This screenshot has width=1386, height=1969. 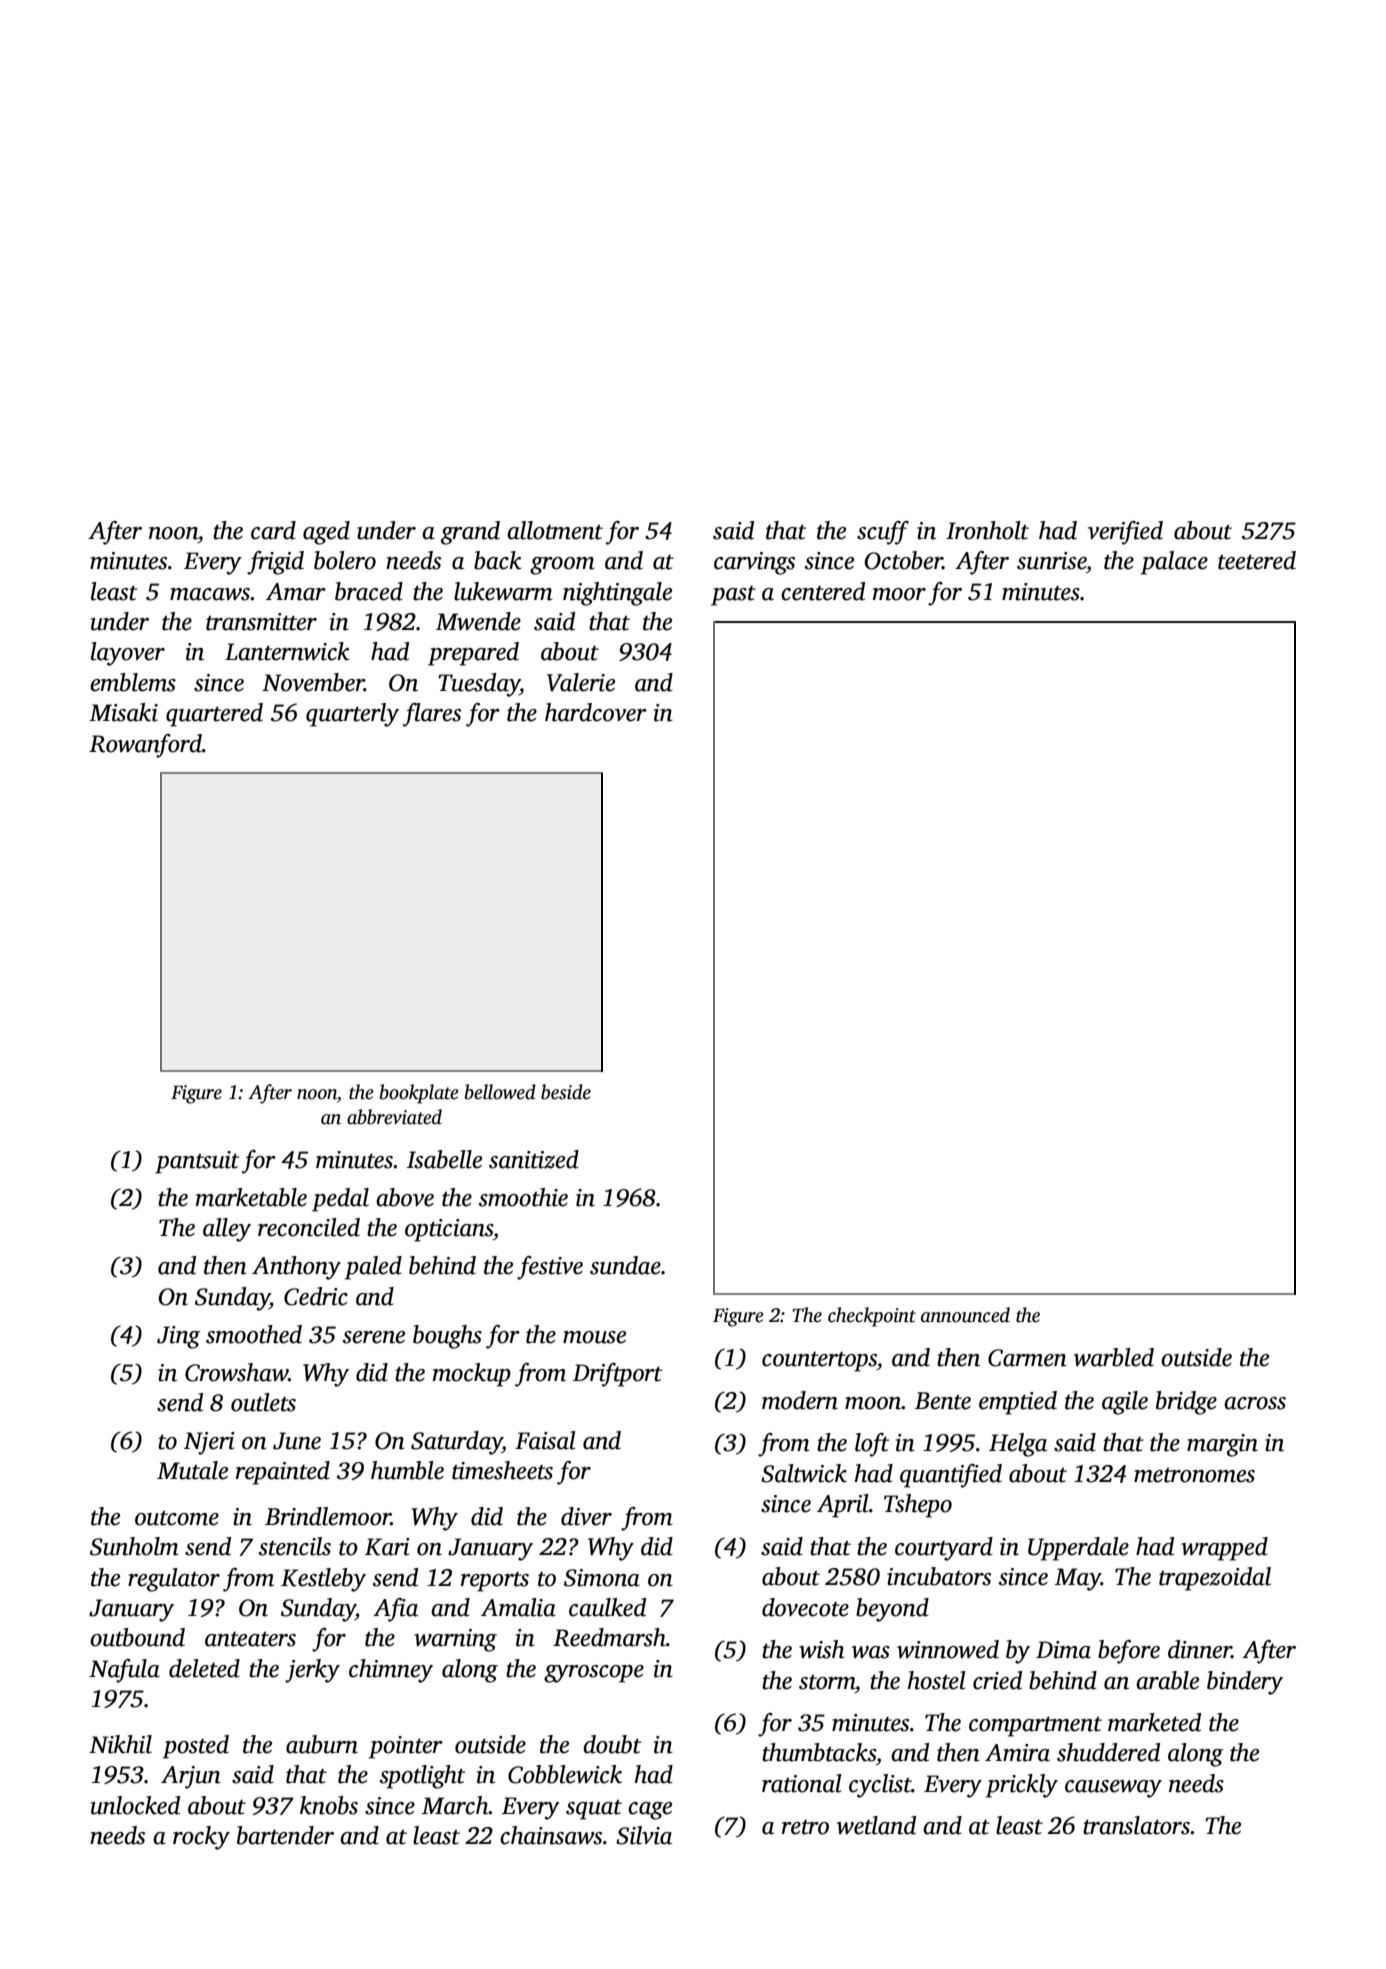 What do you see at coordinates (1114, 1357) in the screenshot?
I see `warbled` at bounding box center [1114, 1357].
